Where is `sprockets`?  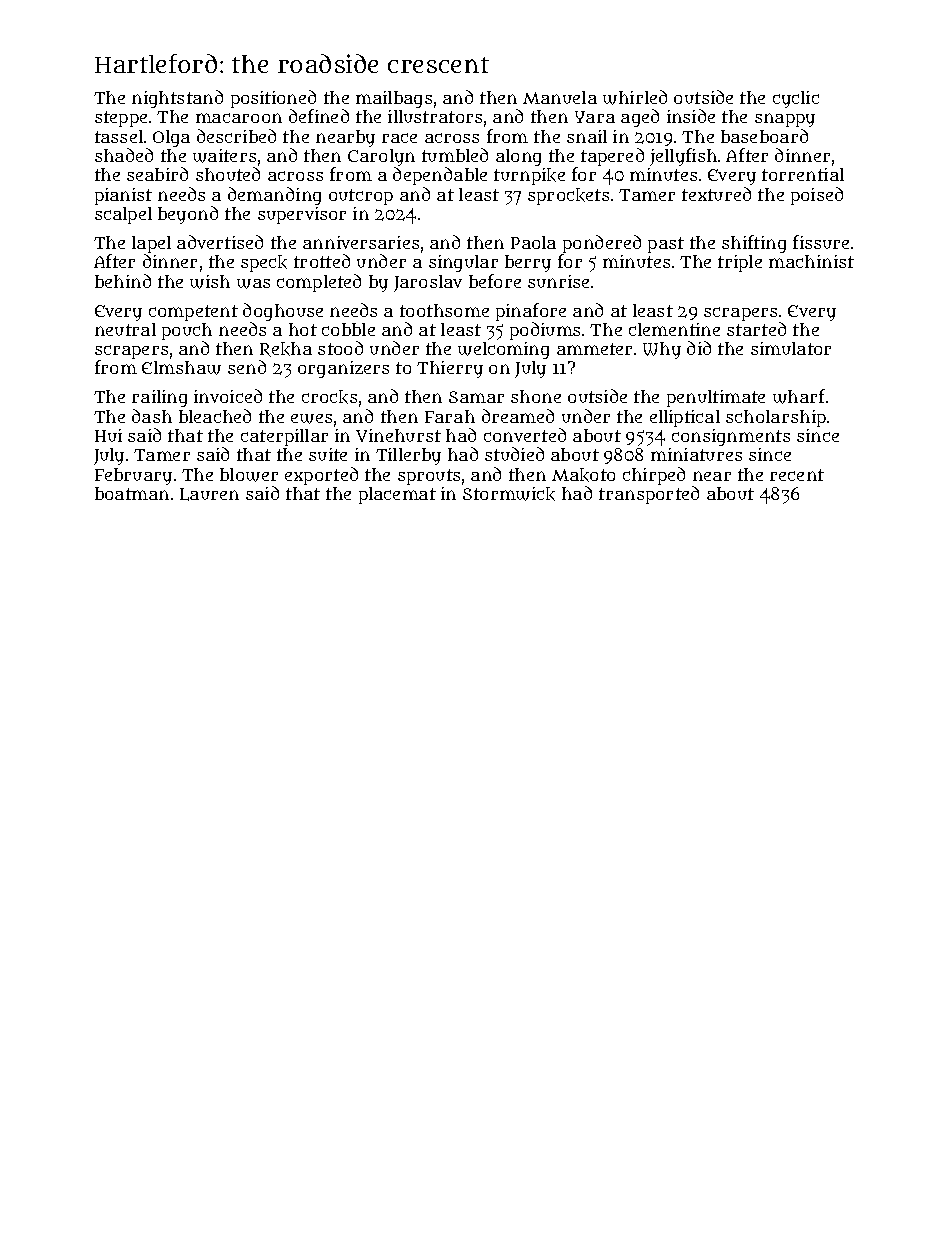
sprockets is located at coordinates (568, 196).
